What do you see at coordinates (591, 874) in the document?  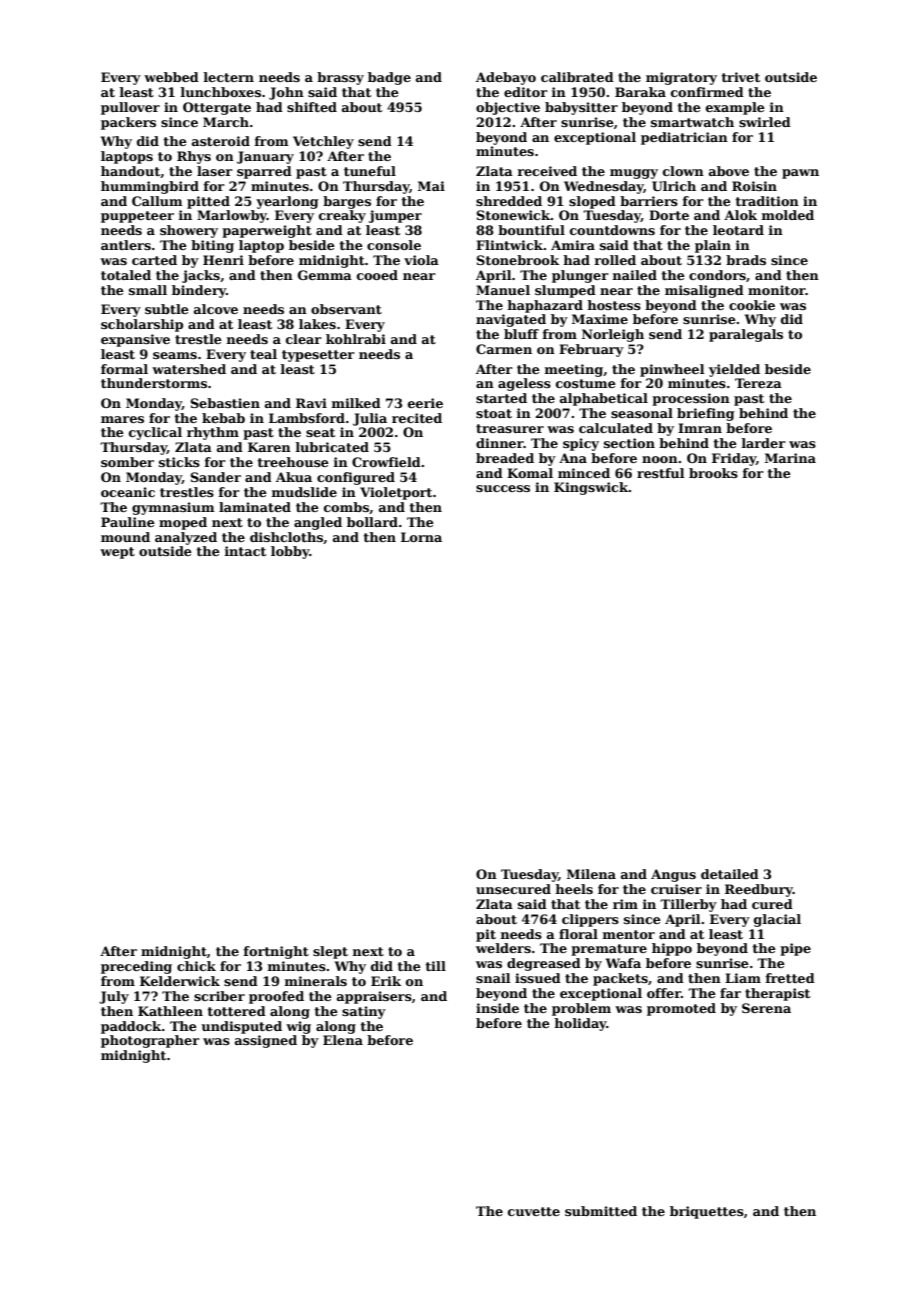 I see `Milena` at bounding box center [591, 874].
